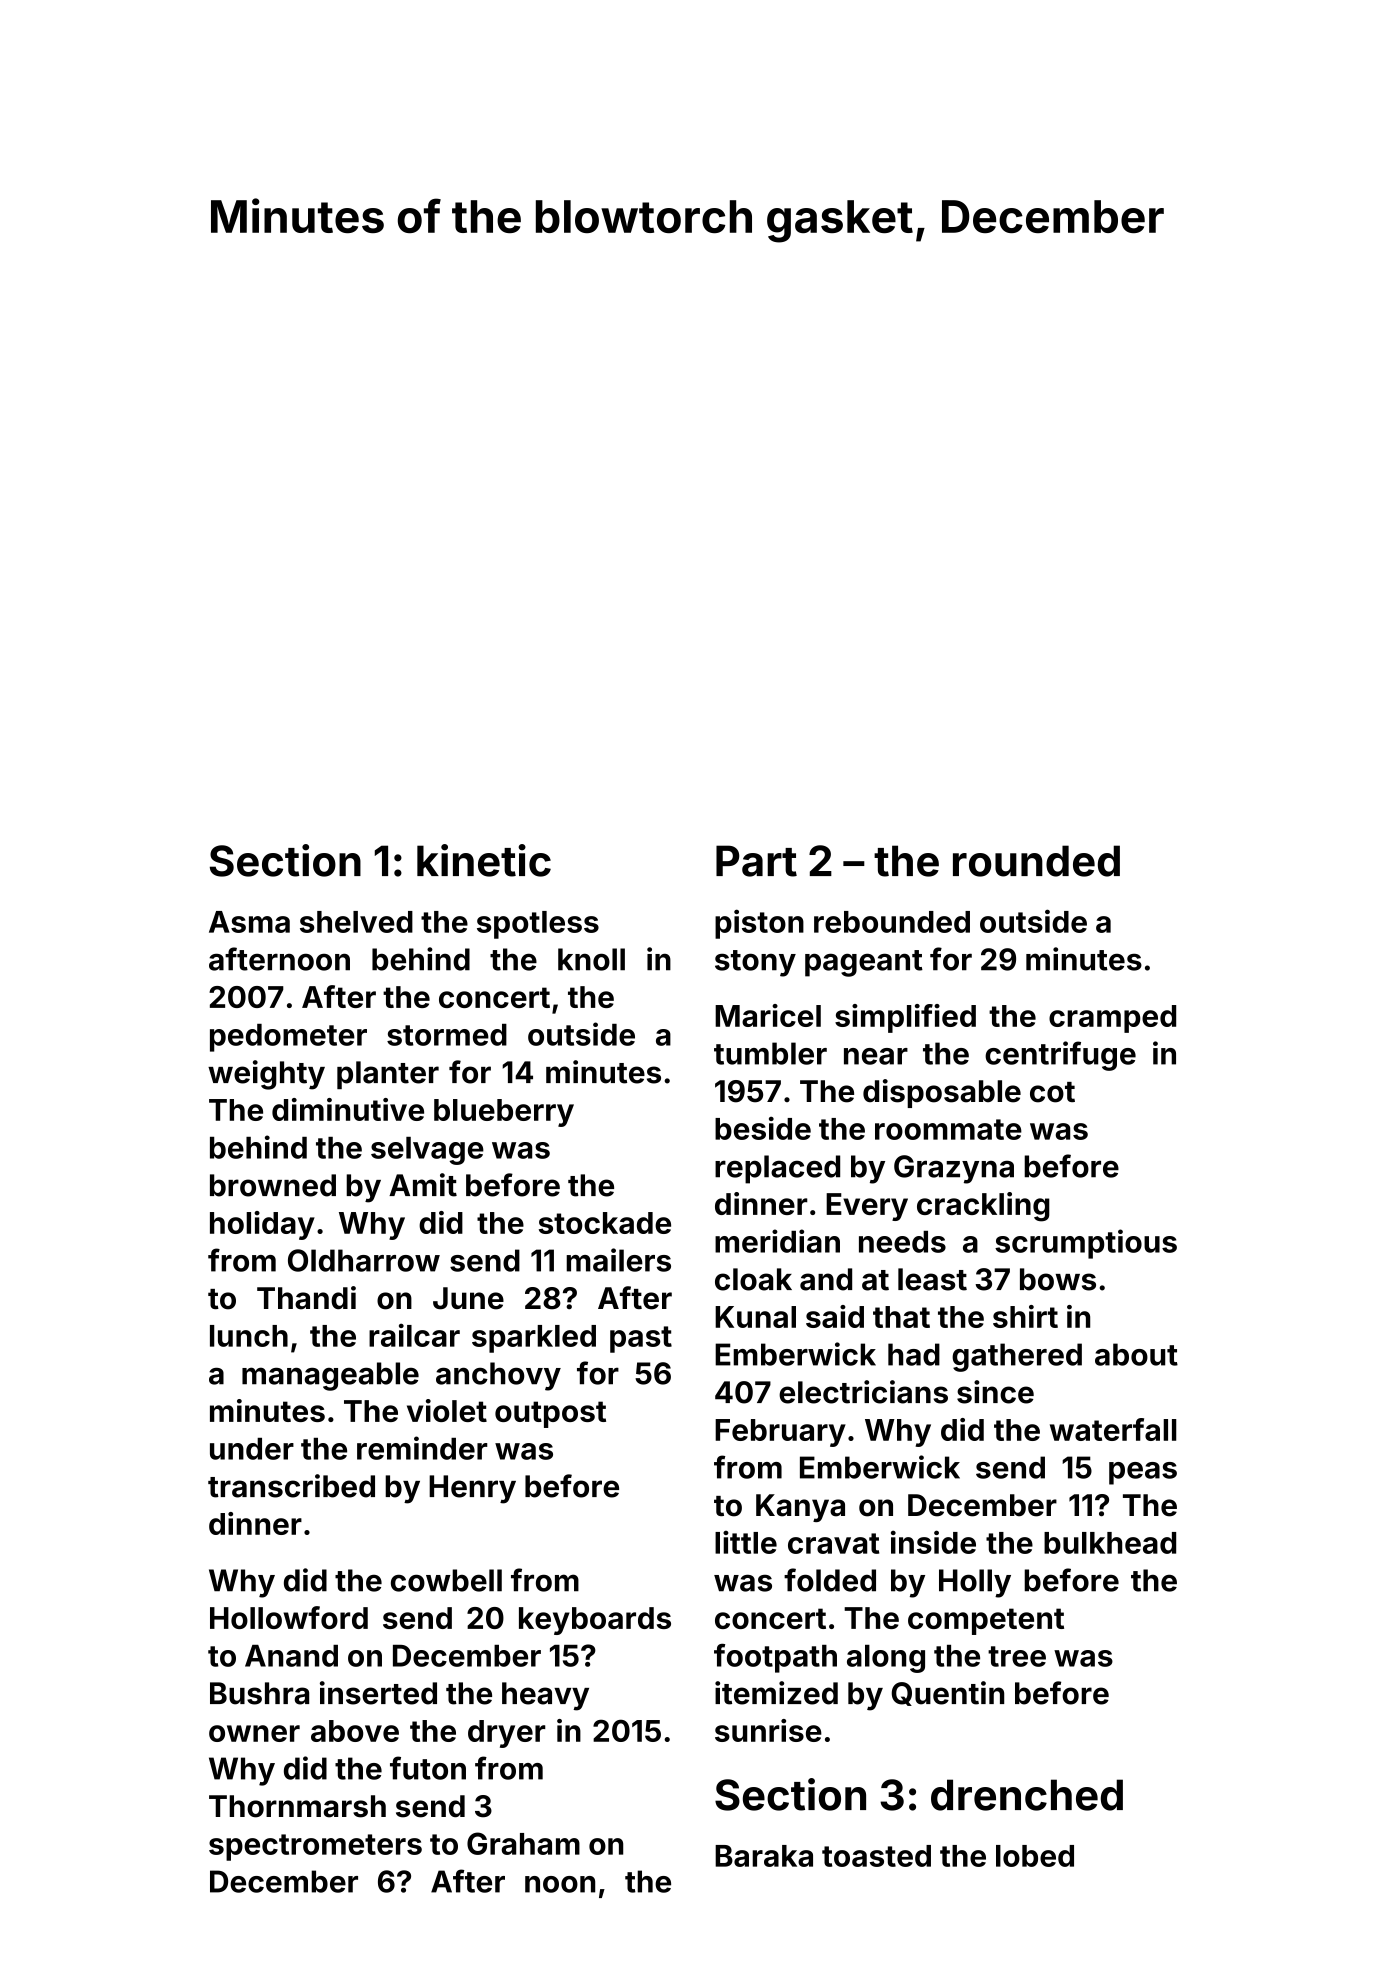  Describe the element at coordinates (1017, 1357) in the screenshot. I see `gathered` at that location.
